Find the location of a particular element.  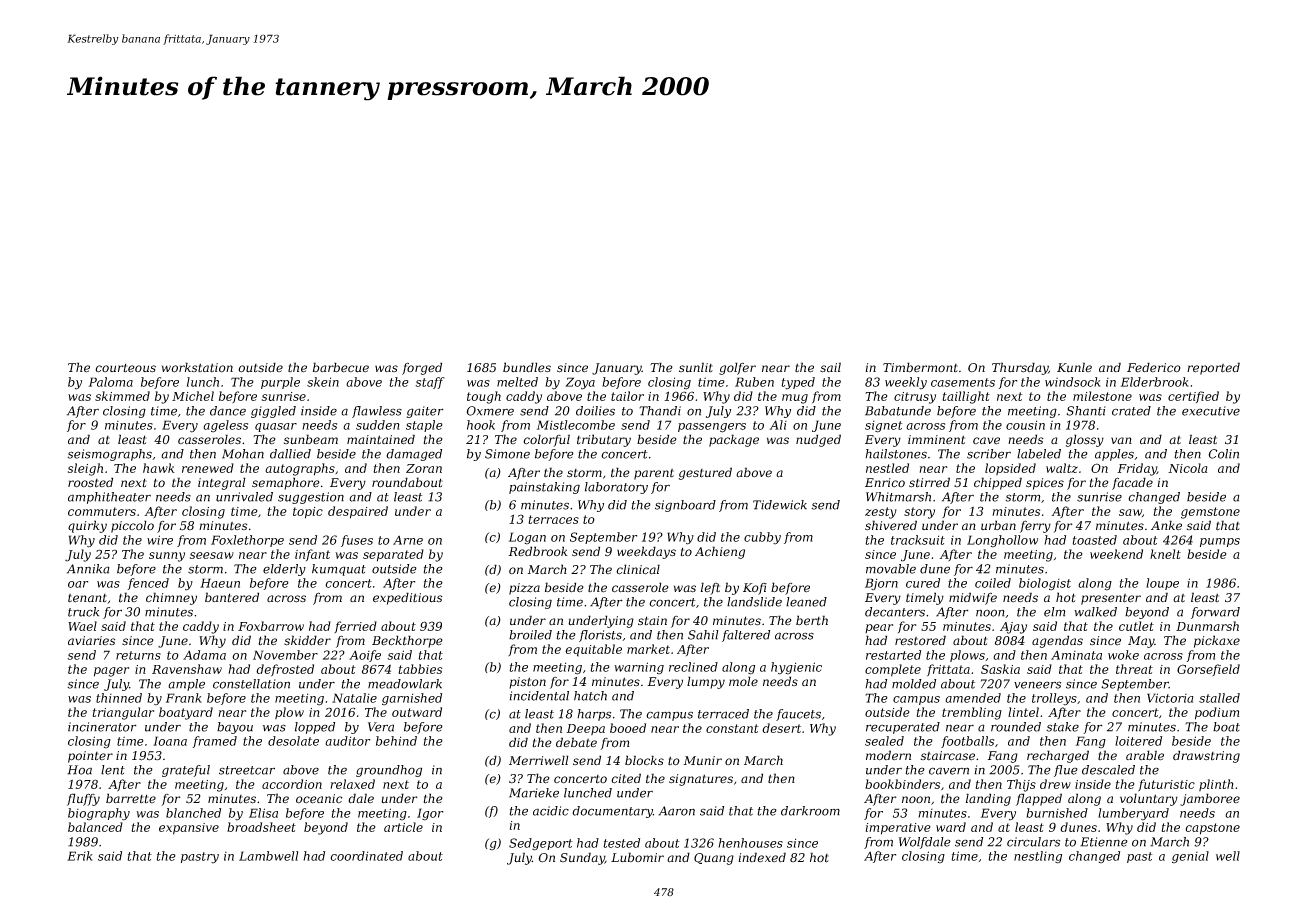

ageless is located at coordinates (225, 426).
